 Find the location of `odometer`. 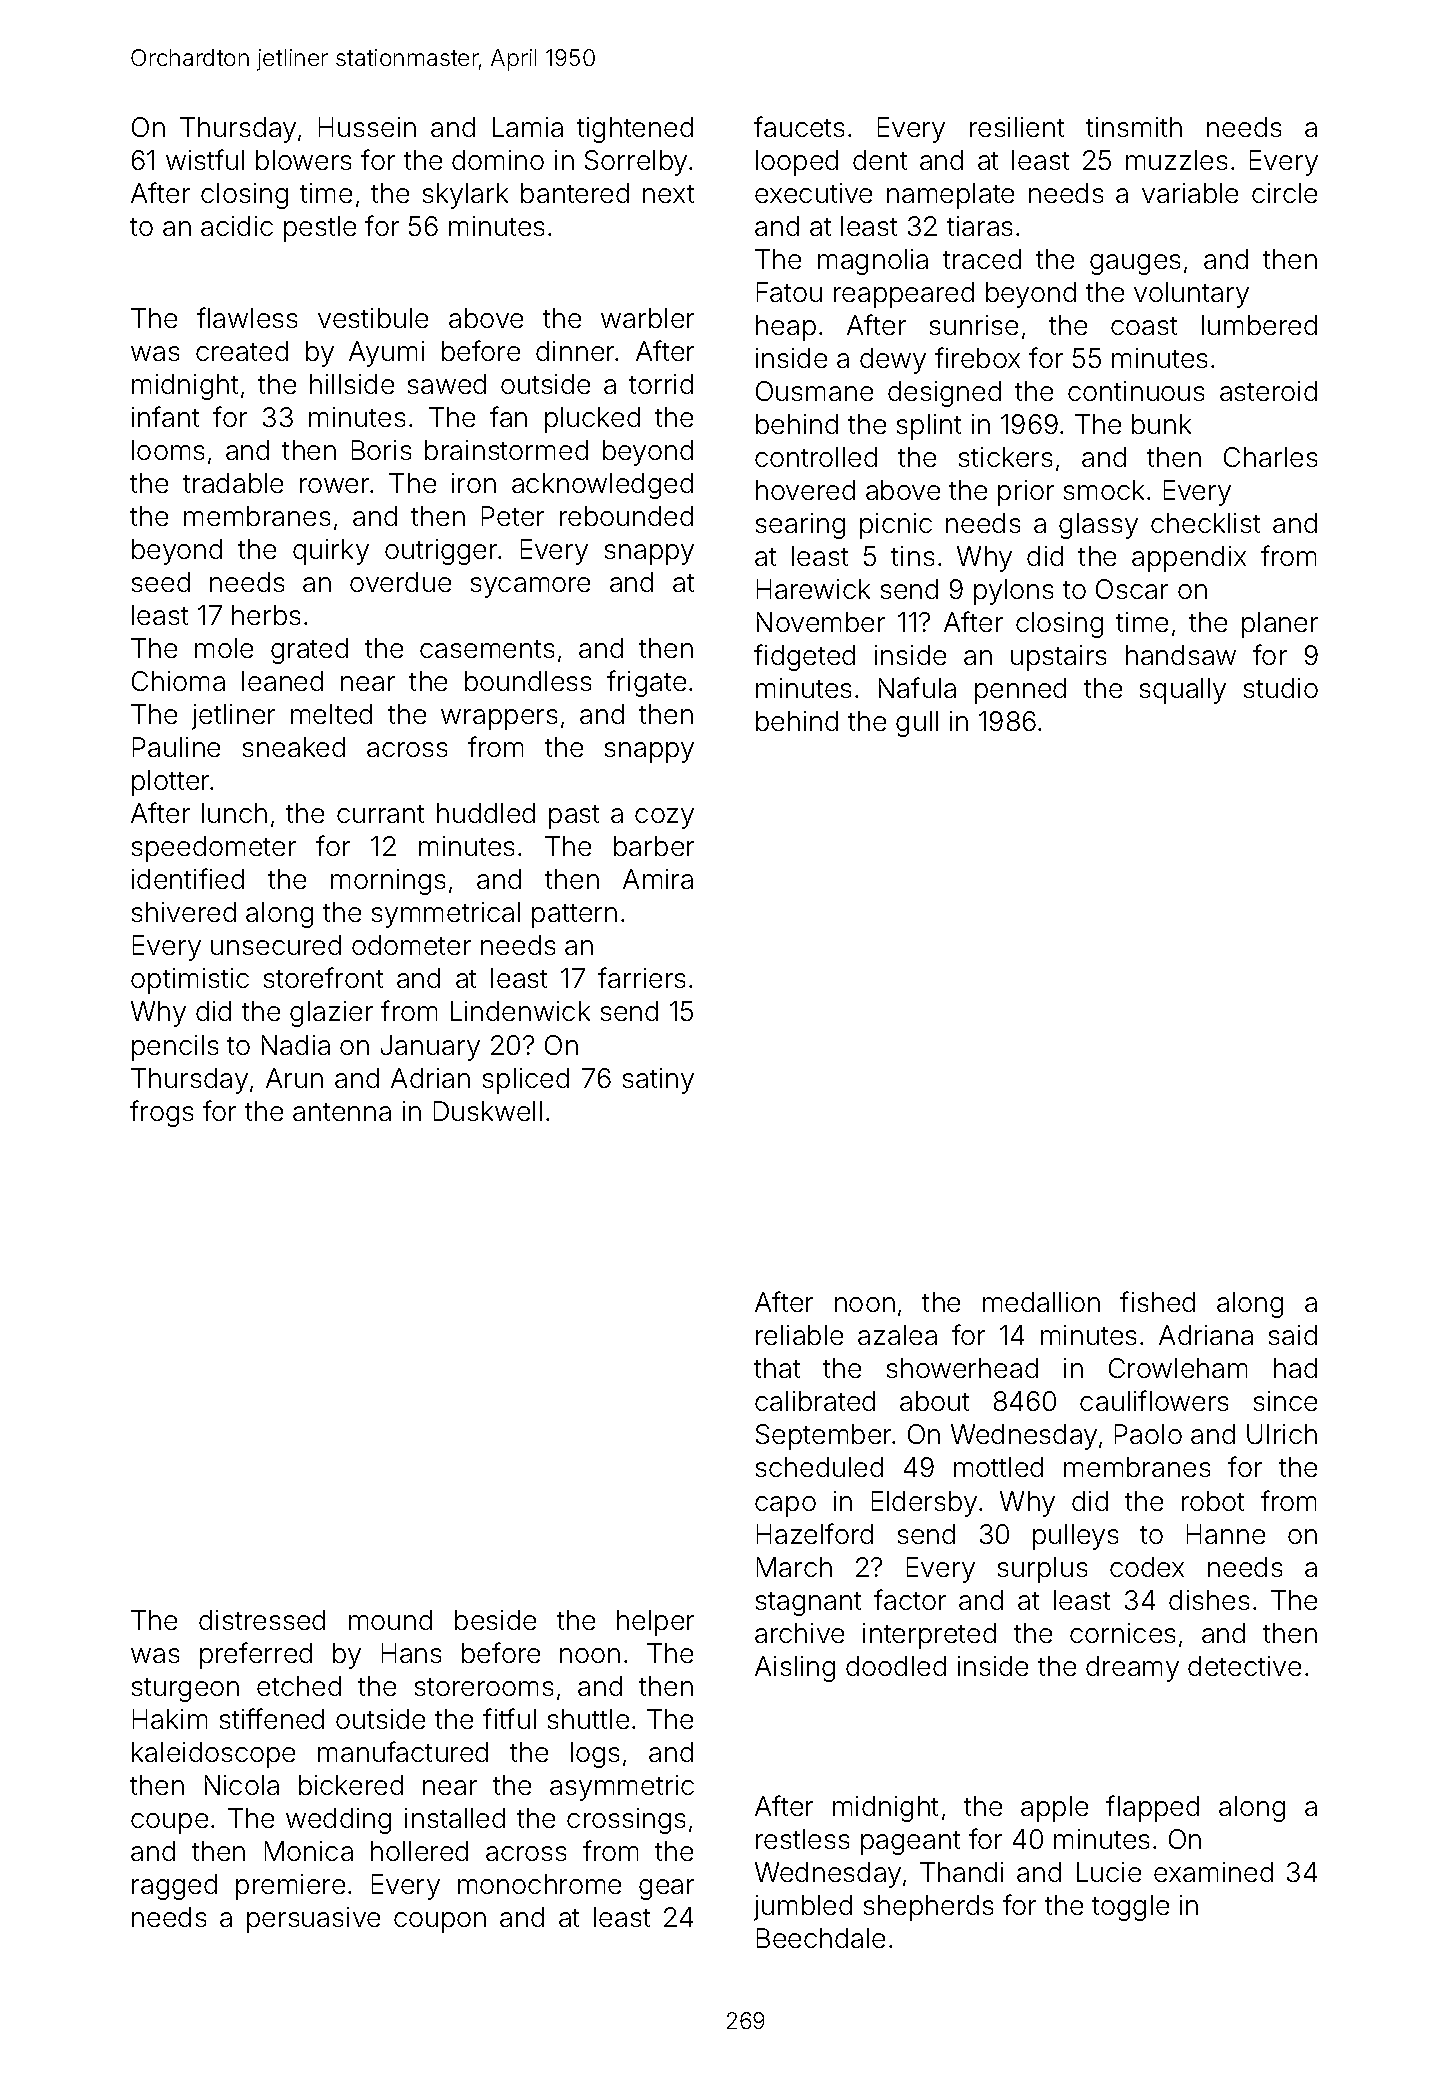

odometer is located at coordinates (411, 945).
